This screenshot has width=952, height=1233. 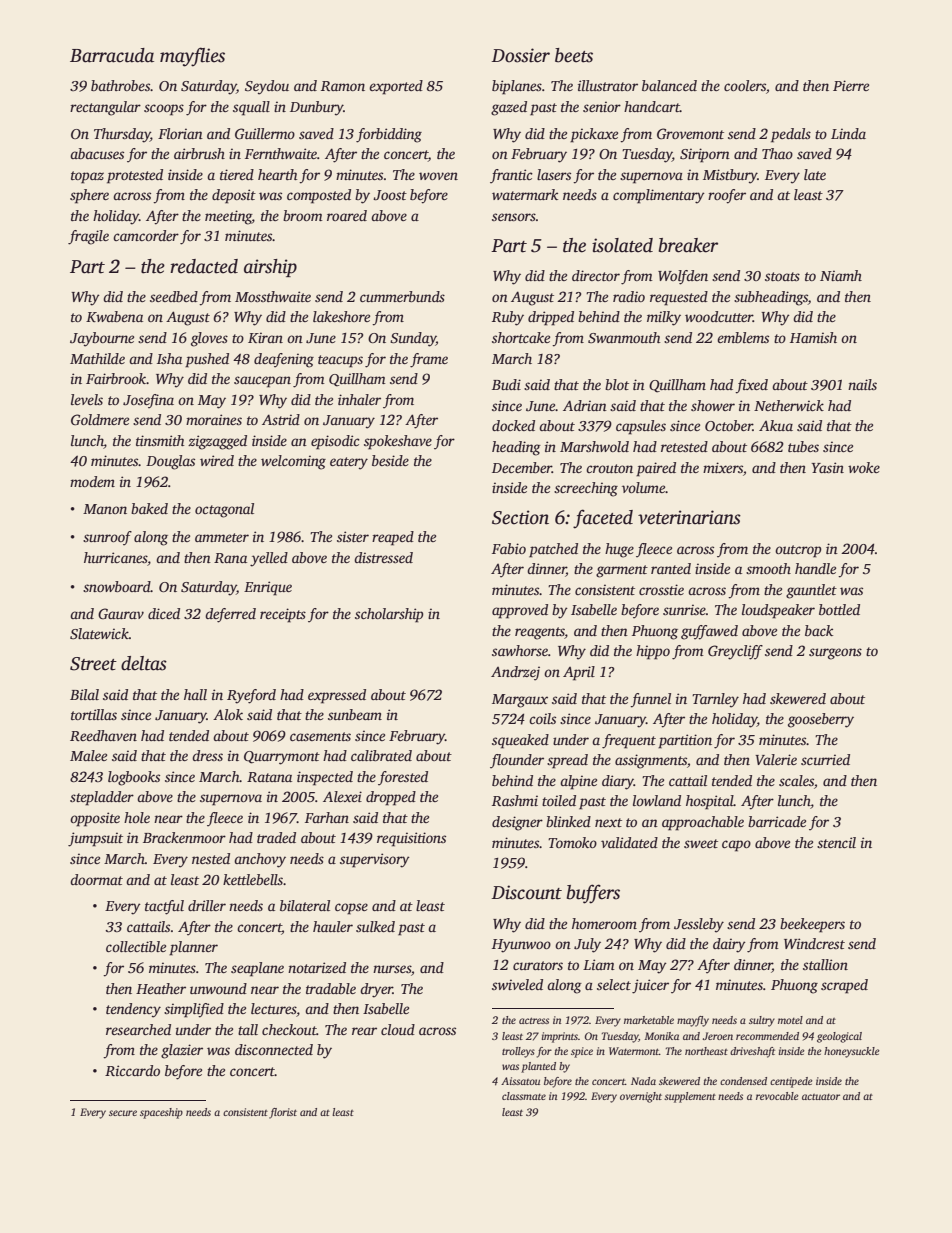 What do you see at coordinates (825, 759) in the screenshot?
I see `scurried` at bounding box center [825, 759].
